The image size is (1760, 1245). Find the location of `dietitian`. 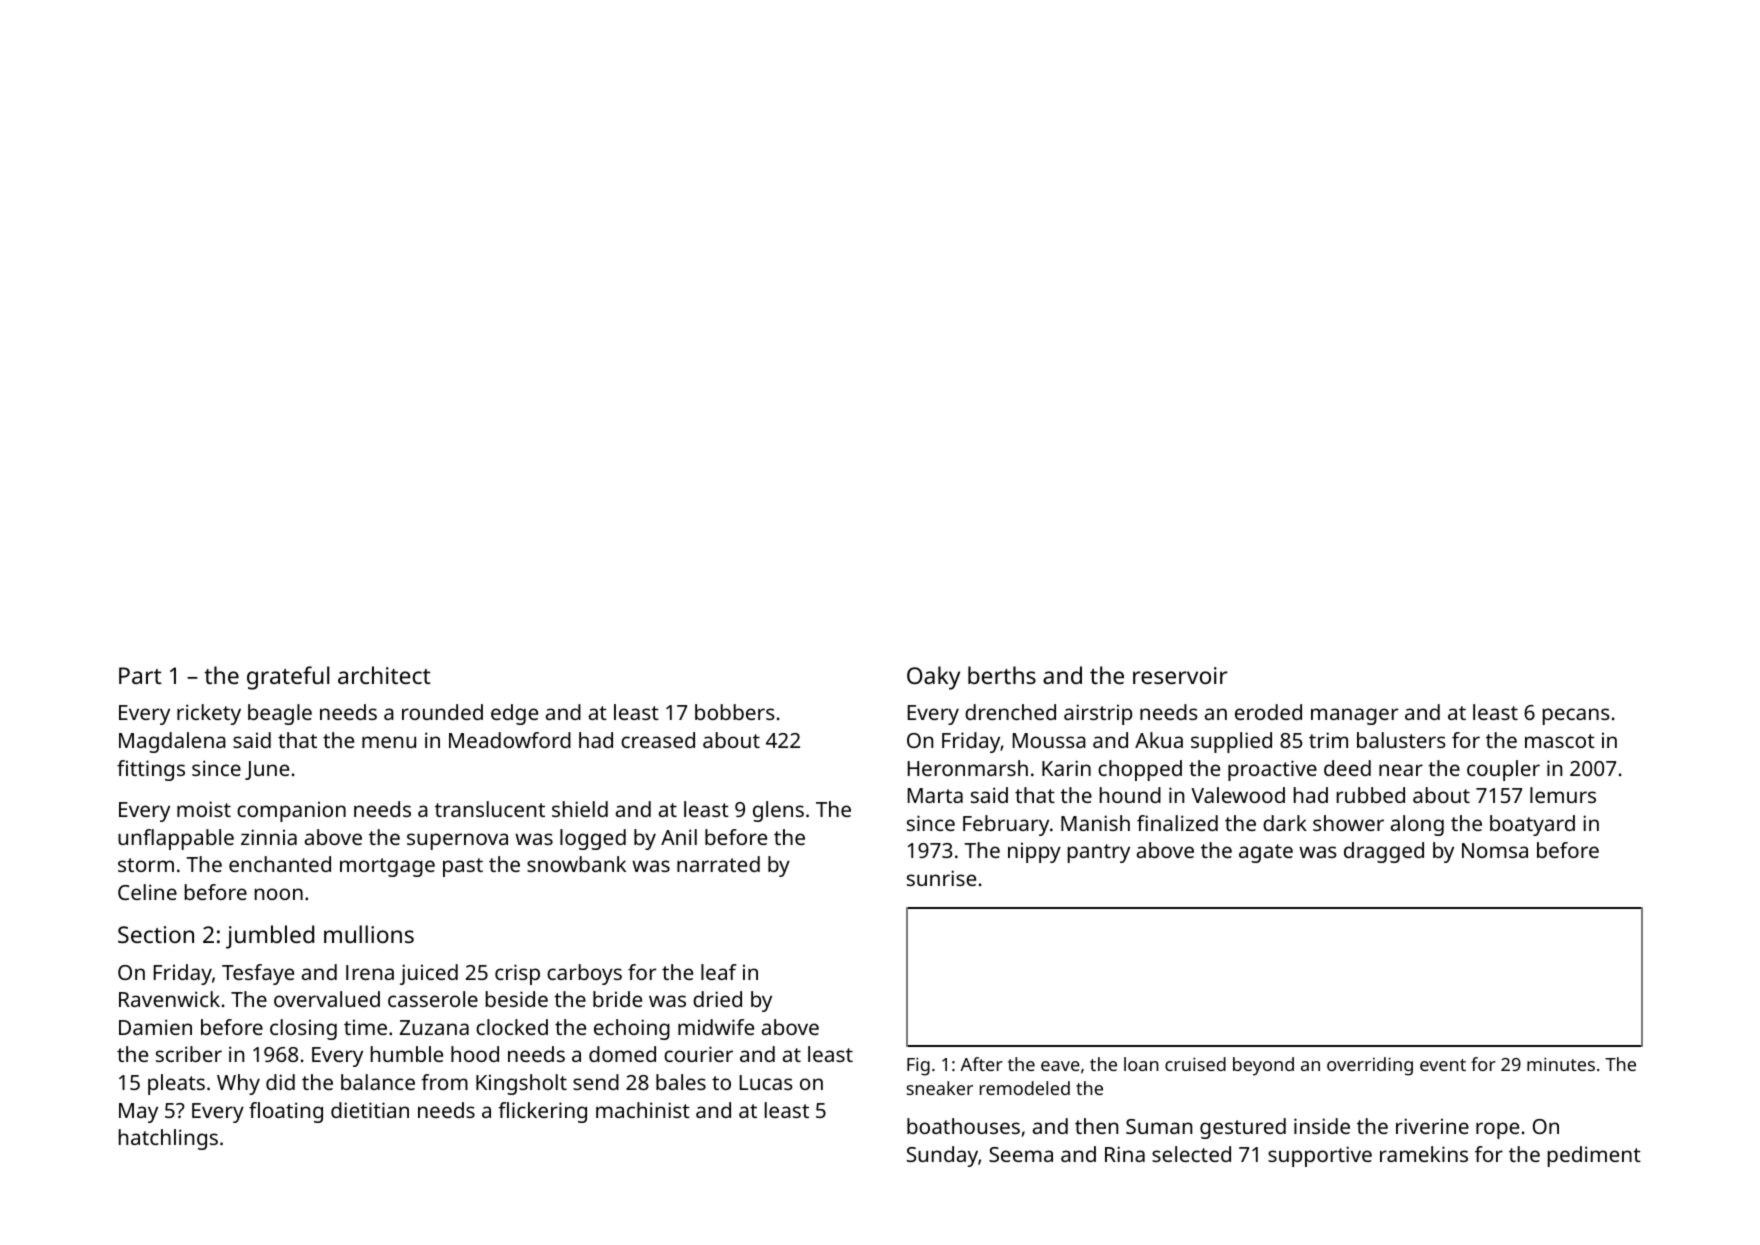

dietitian is located at coordinates (370, 1110).
